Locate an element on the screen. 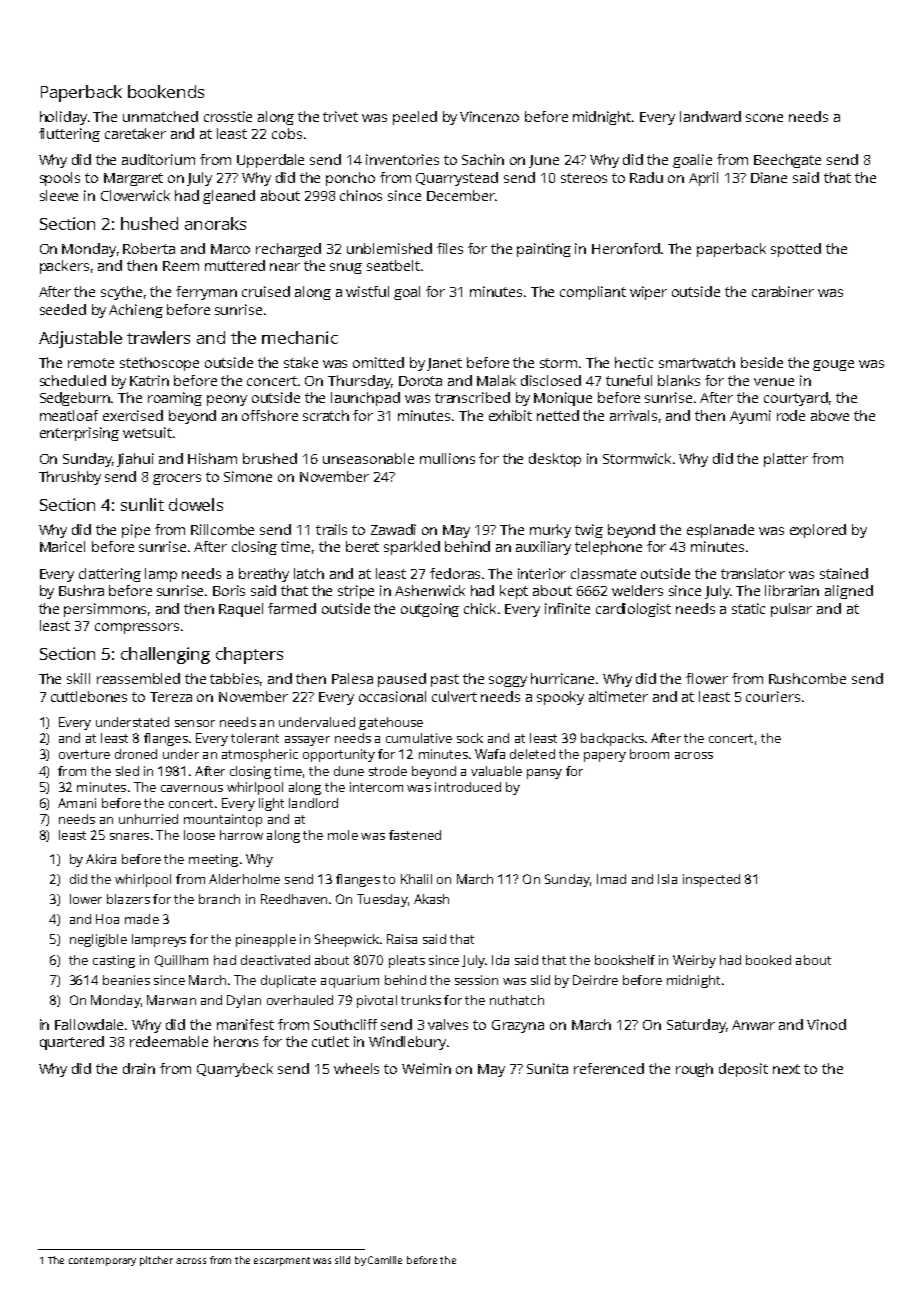  Weimin is located at coordinates (426, 1068).
